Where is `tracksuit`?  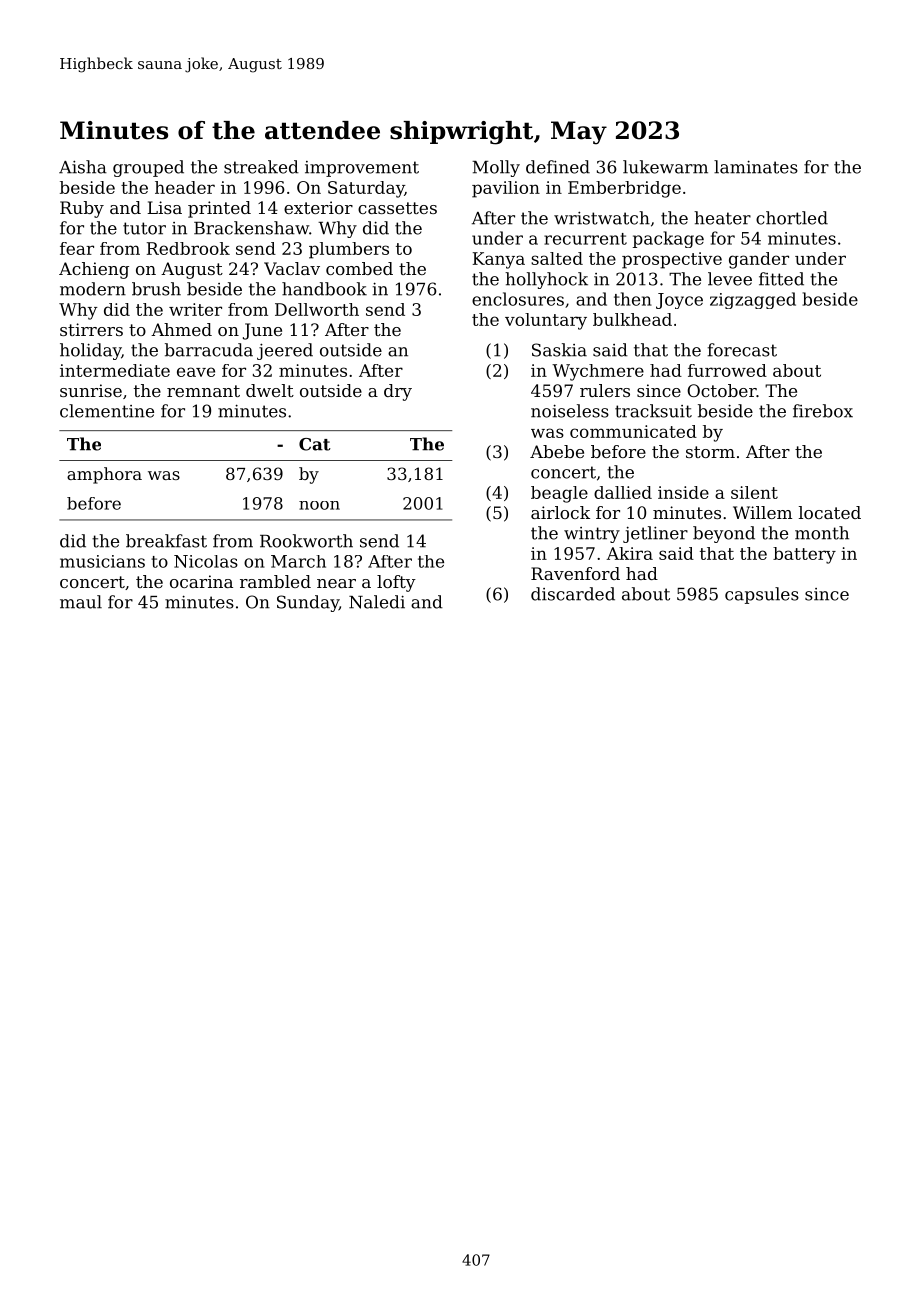 tracksuit is located at coordinates (653, 411).
